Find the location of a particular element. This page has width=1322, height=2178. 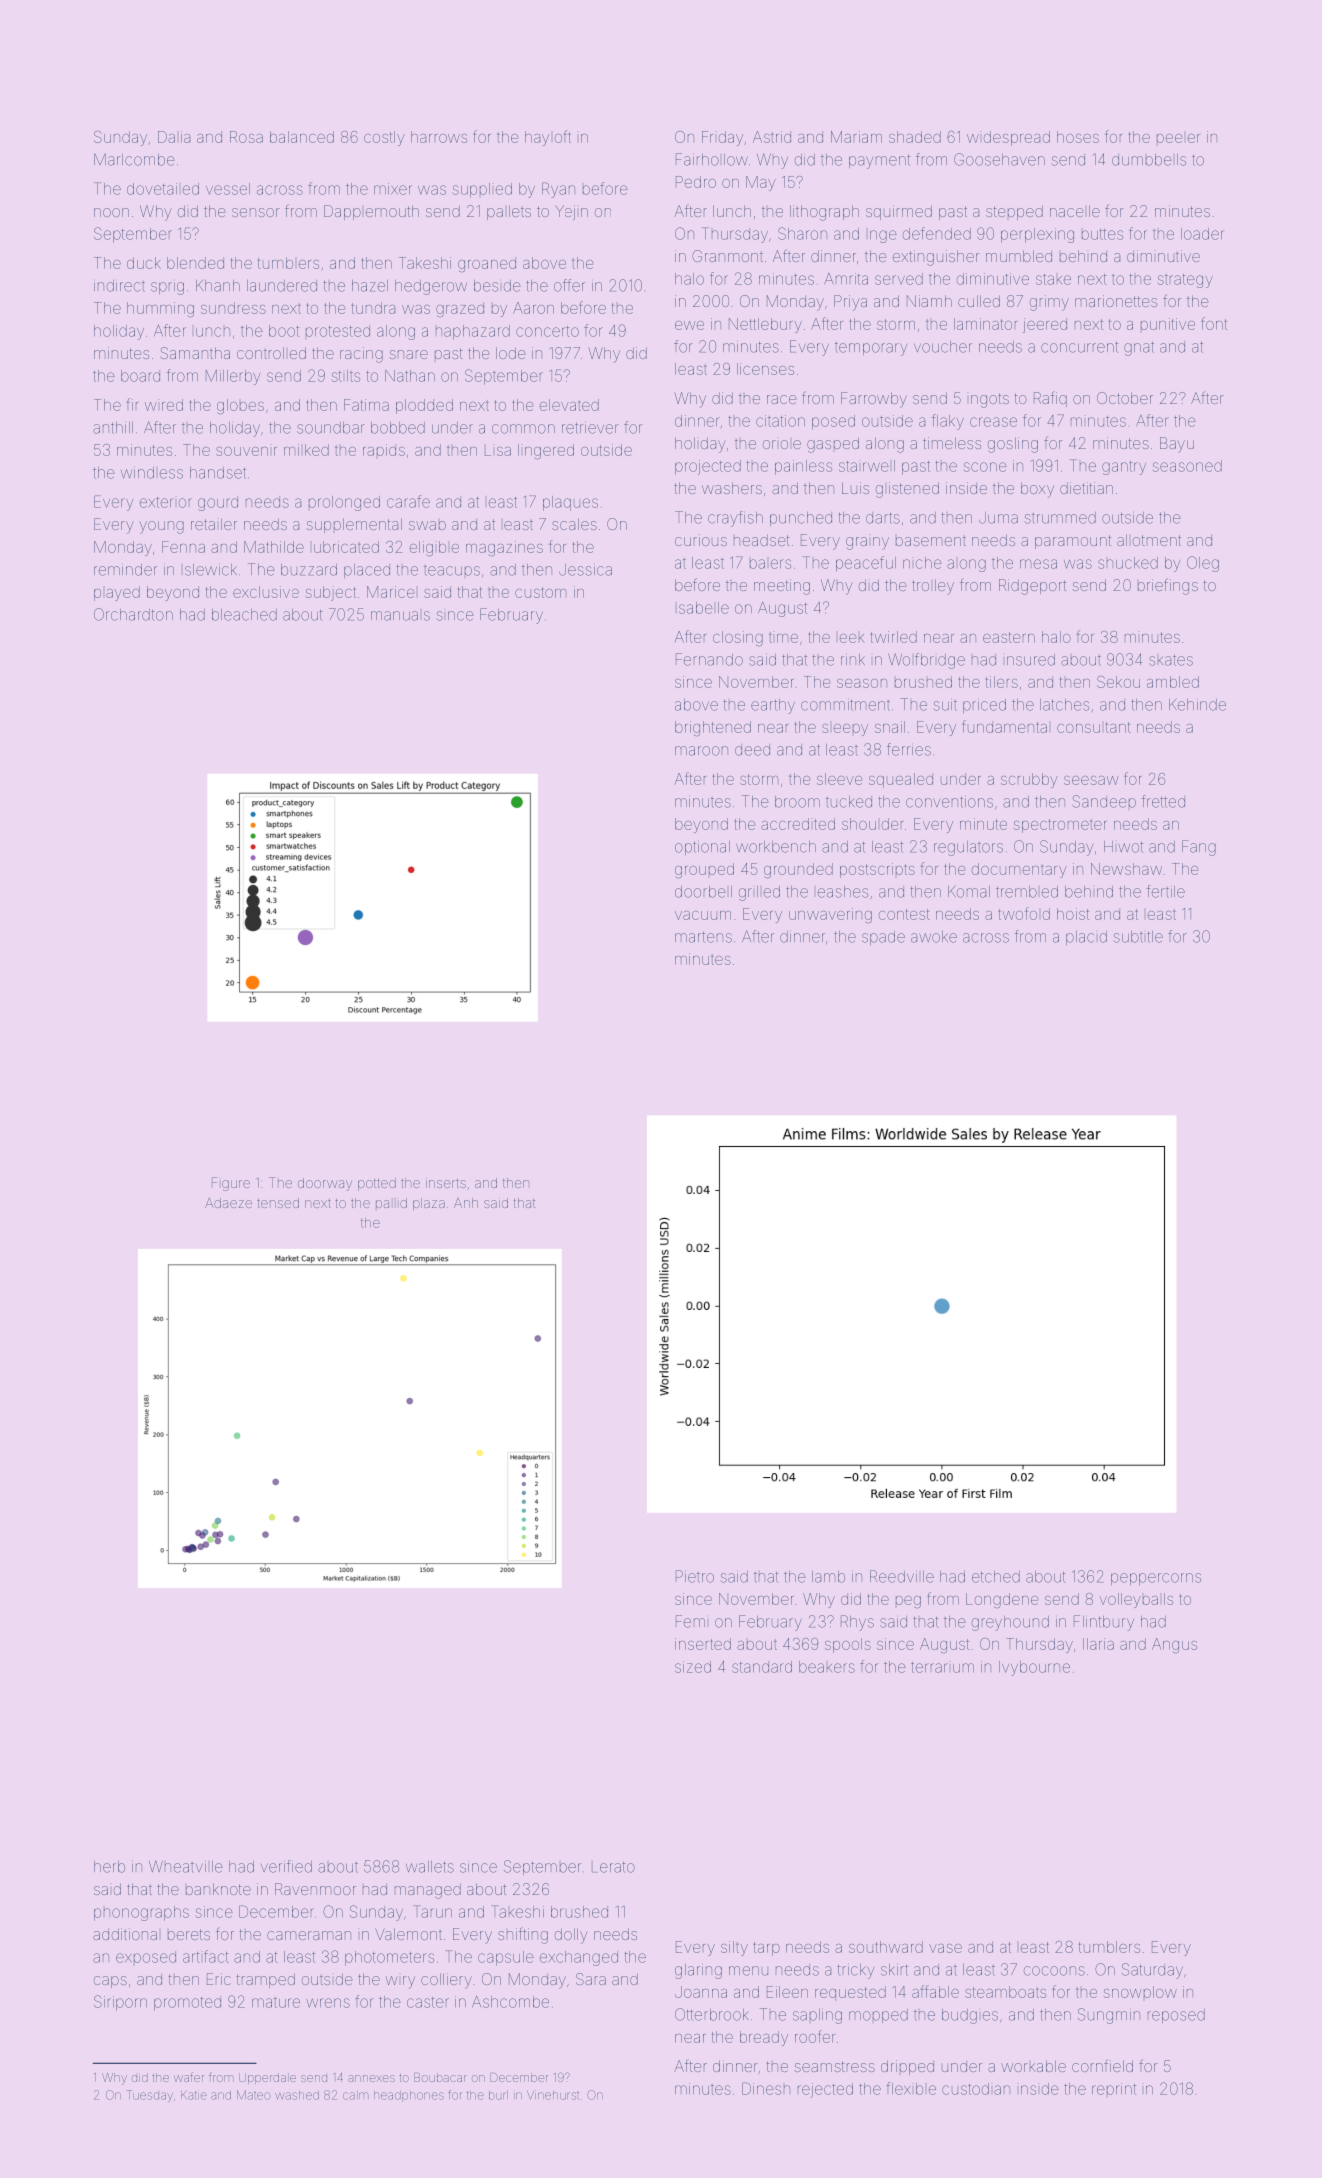

custodian is located at coordinates (976, 2089).
